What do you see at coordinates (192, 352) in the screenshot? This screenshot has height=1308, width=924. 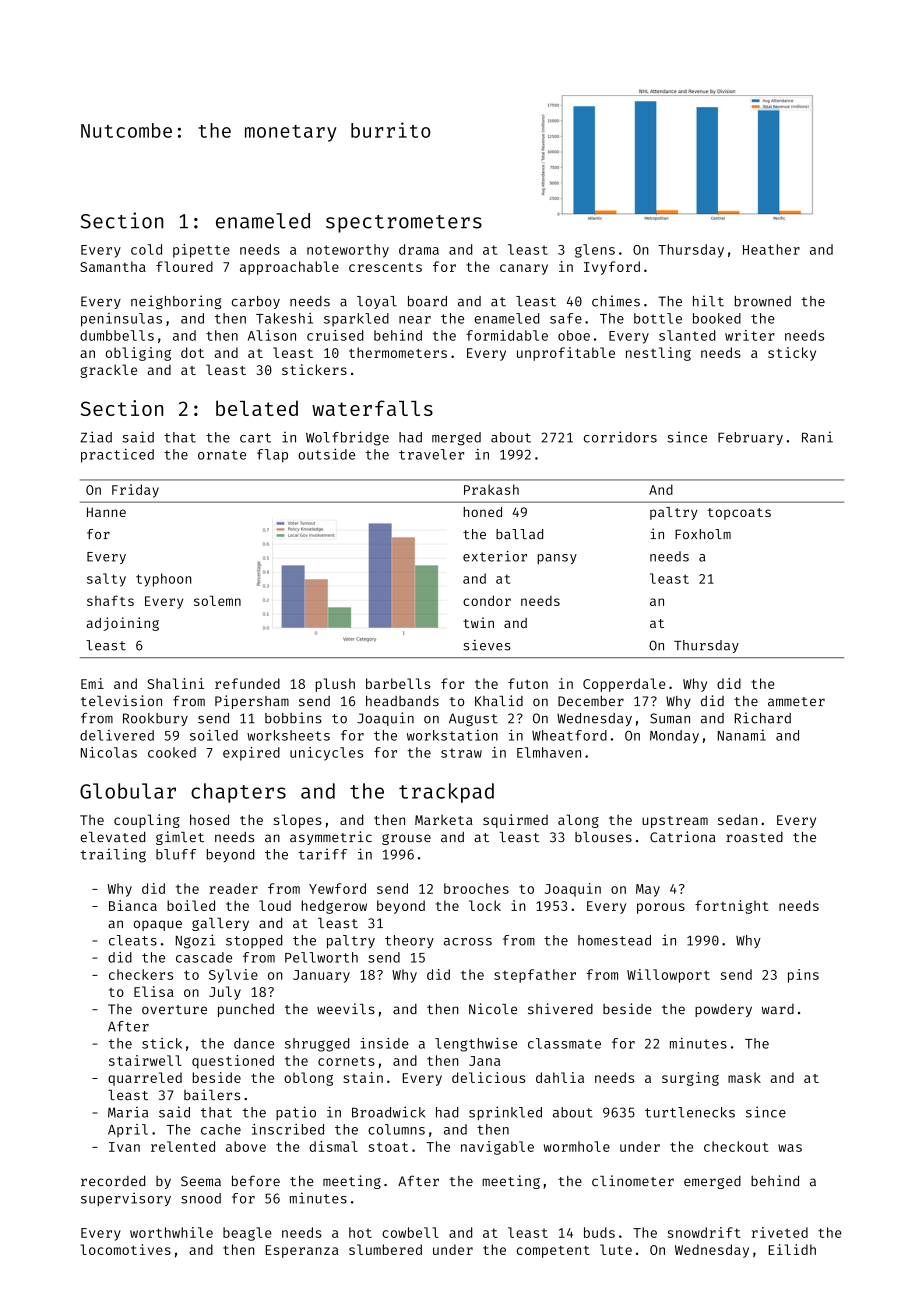 I see `dot` at bounding box center [192, 352].
